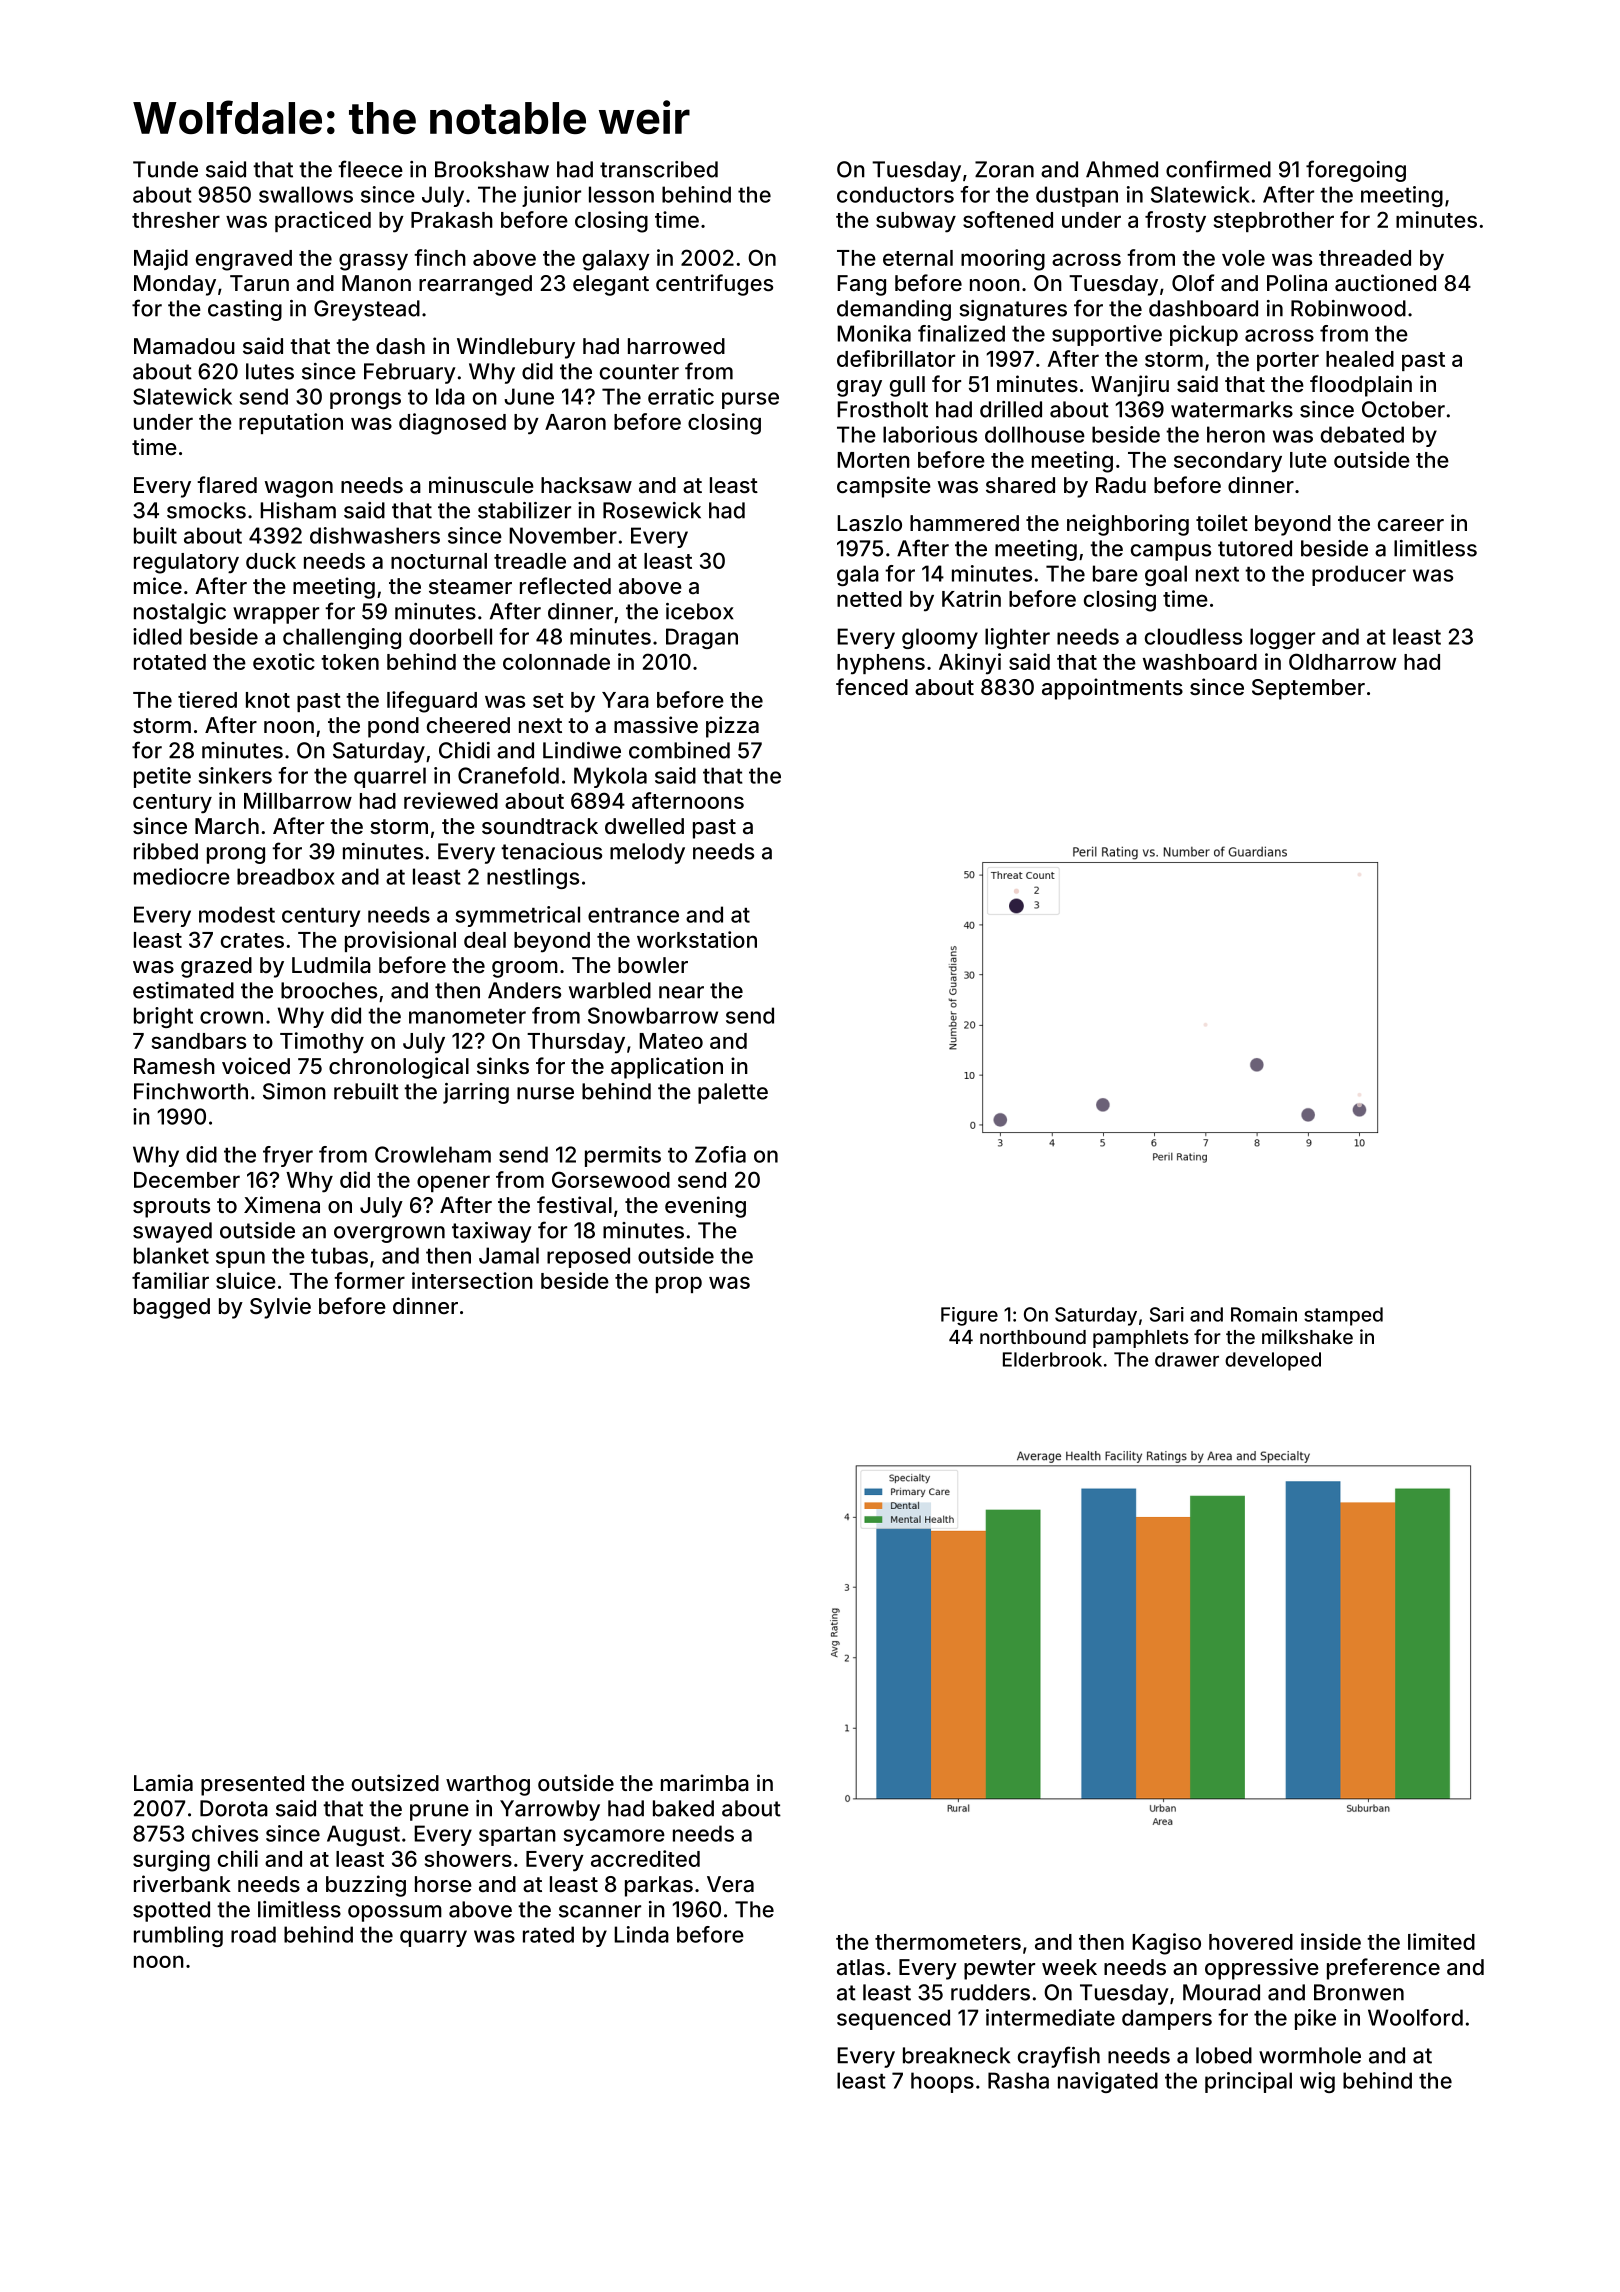 The image size is (1620, 2292). Describe the element at coordinates (1385, 283) in the image. I see `auctioned` at that location.
